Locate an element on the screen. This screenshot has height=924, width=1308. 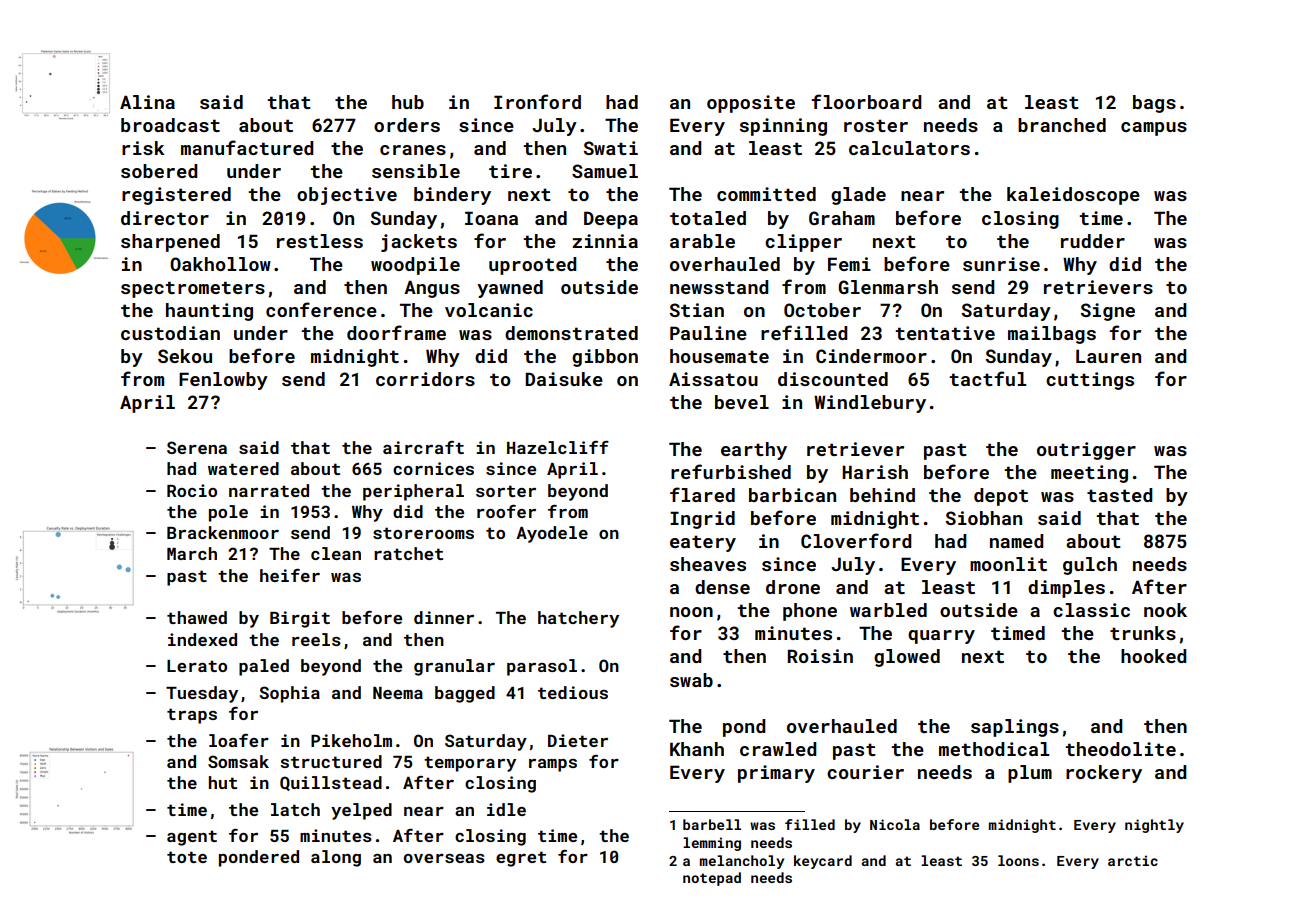
quarry is located at coordinates (941, 637).
